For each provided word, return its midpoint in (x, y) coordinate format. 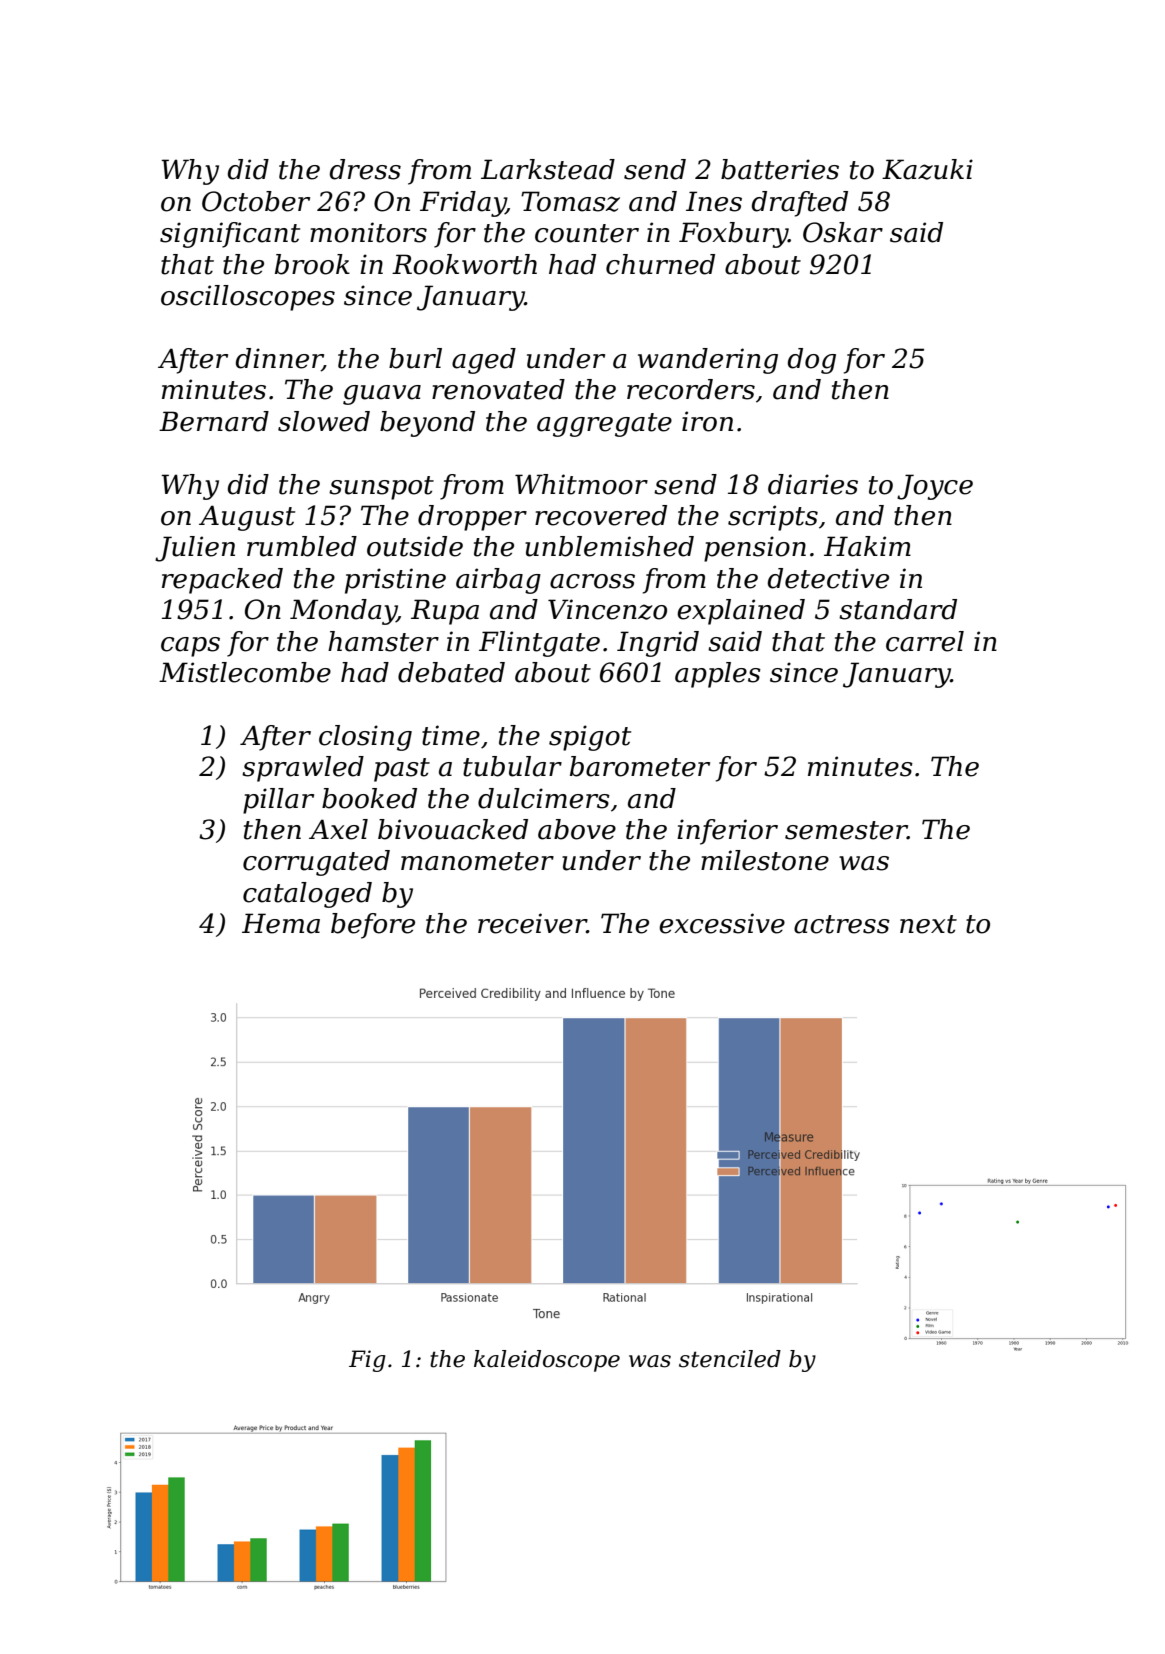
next (928, 924)
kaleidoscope (547, 1361)
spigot (590, 738)
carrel (925, 641)
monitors (368, 232)
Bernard (214, 421)
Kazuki (927, 169)
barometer (640, 766)
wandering (708, 361)
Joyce (935, 487)
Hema (281, 923)
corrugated (316, 863)
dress (365, 169)
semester (846, 830)
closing (365, 738)
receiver (532, 923)
